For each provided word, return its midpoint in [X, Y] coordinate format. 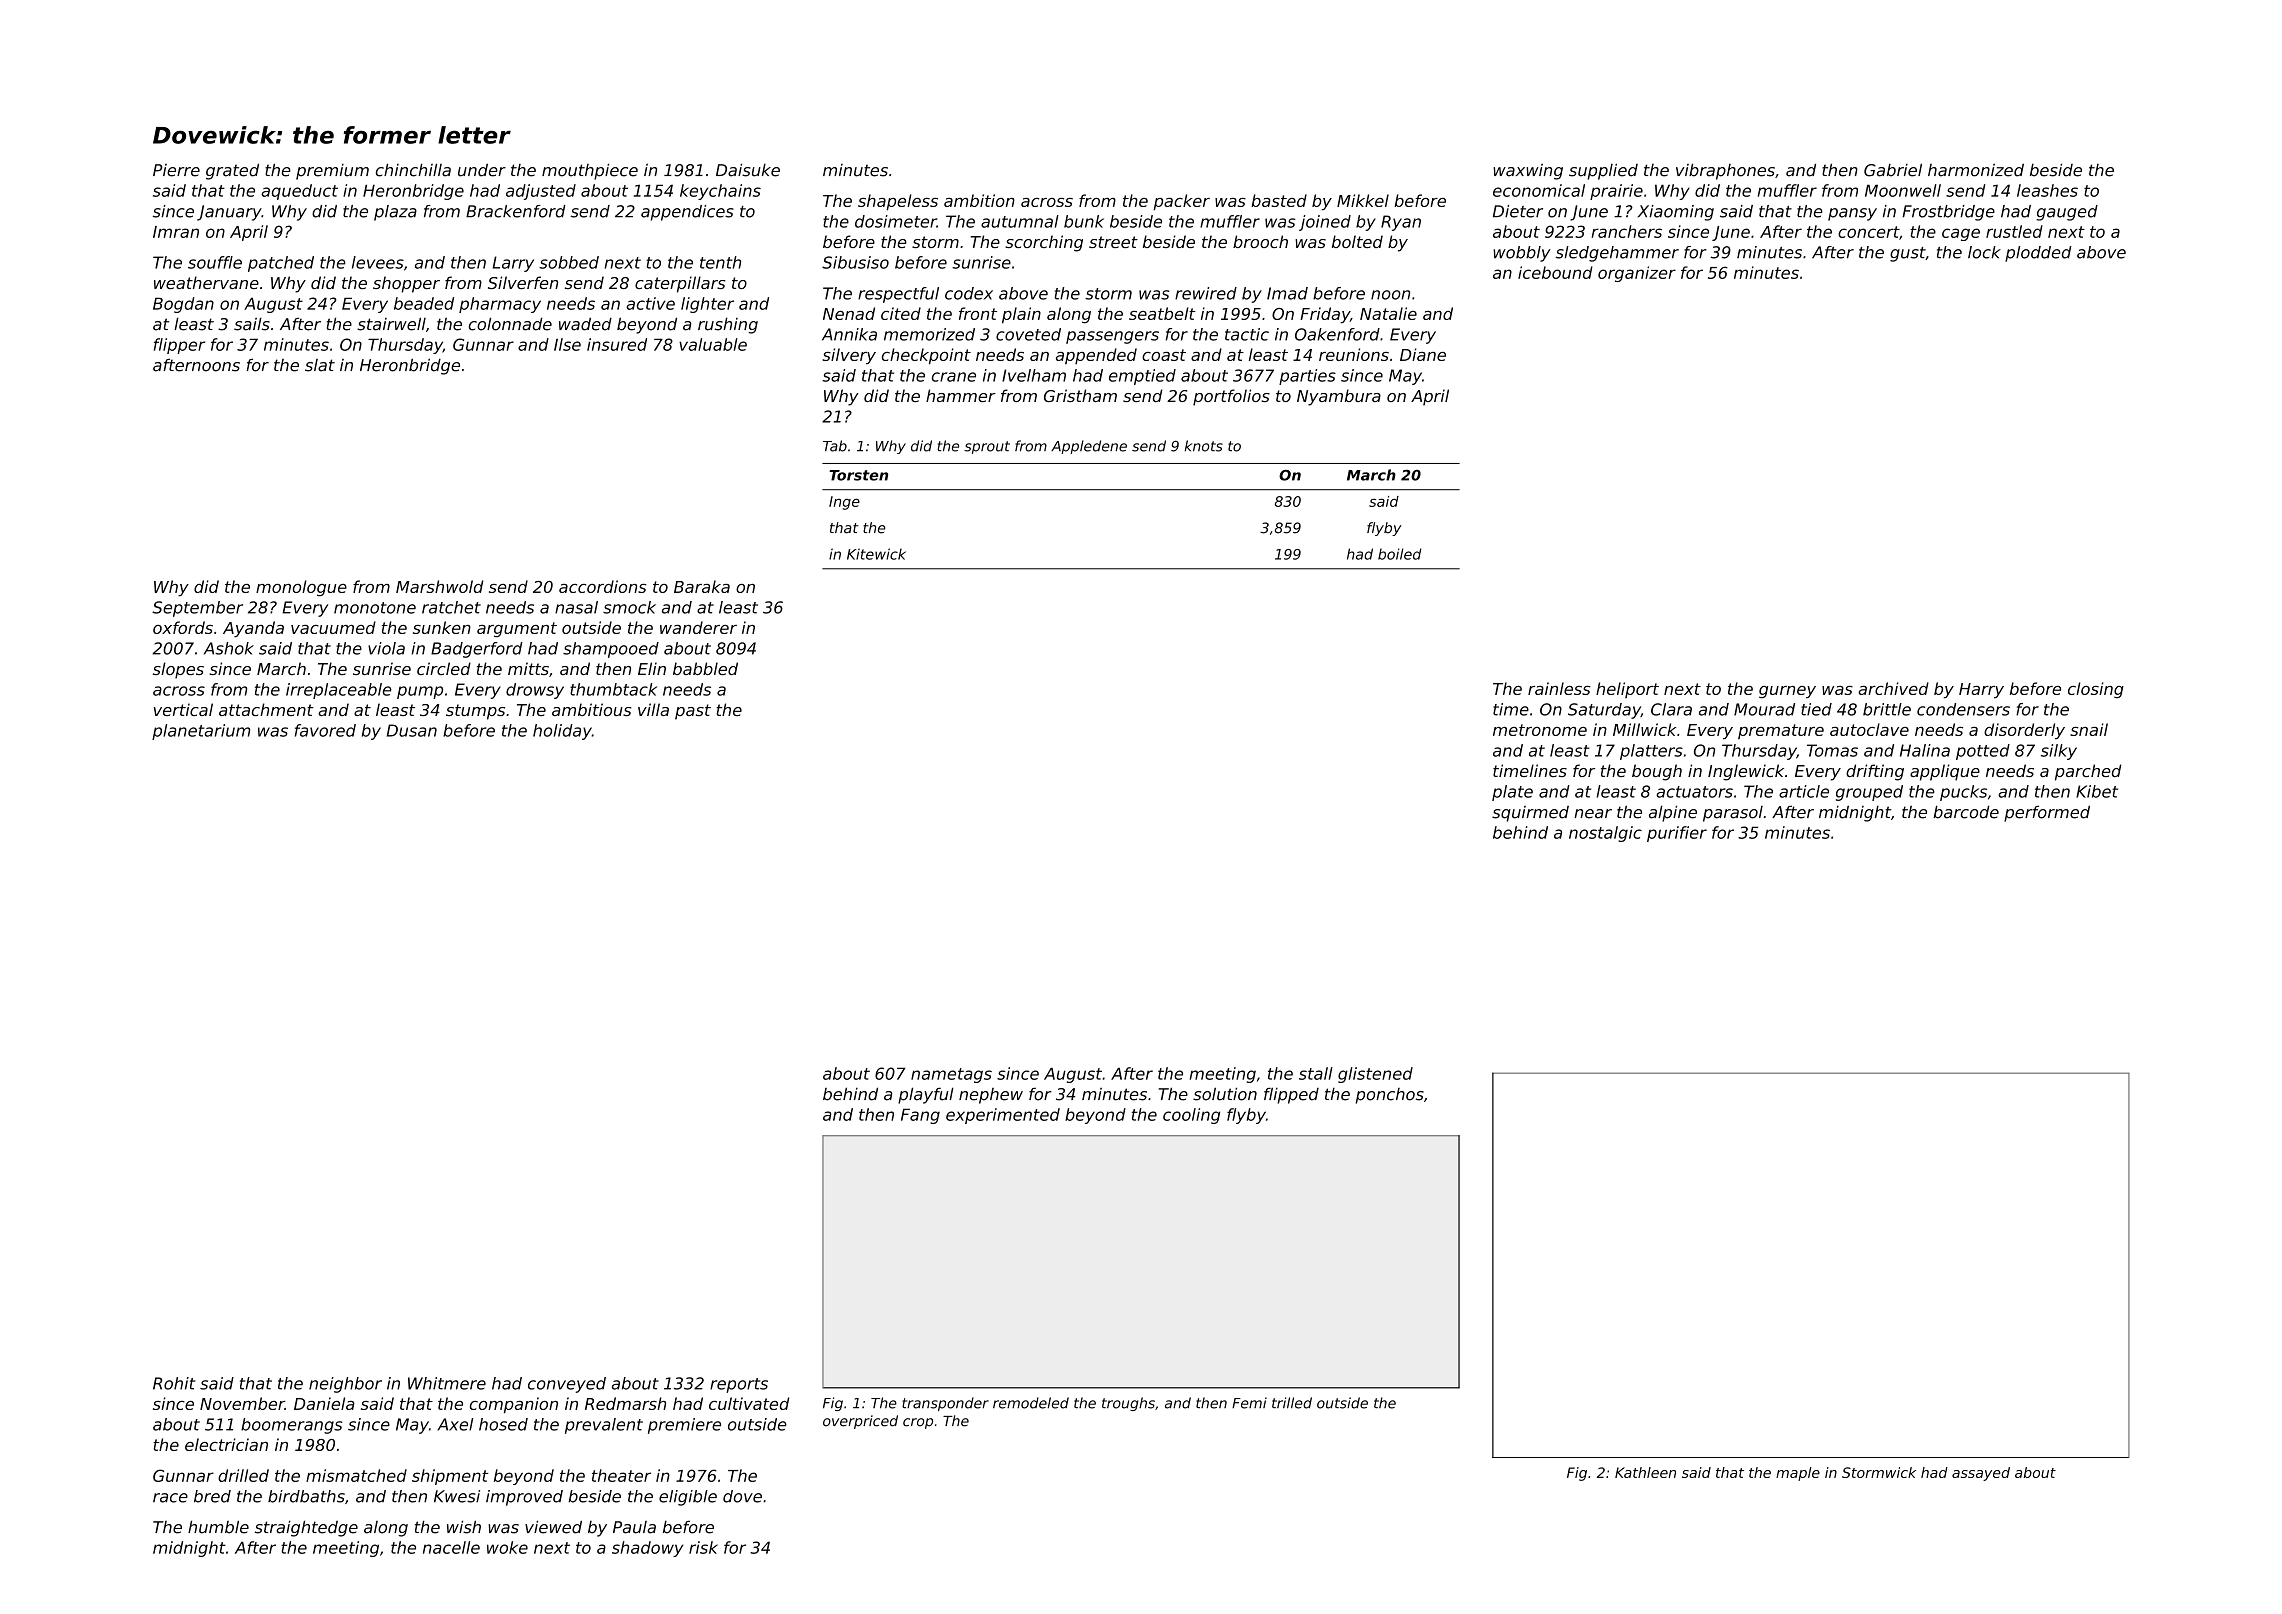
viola [386, 648]
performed [2047, 813]
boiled [1399, 554]
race [170, 1498]
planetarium [201, 732]
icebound [1555, 272]
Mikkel [1363, 200]
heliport [1627, 690]
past [693, 712]
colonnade [510, 324]
